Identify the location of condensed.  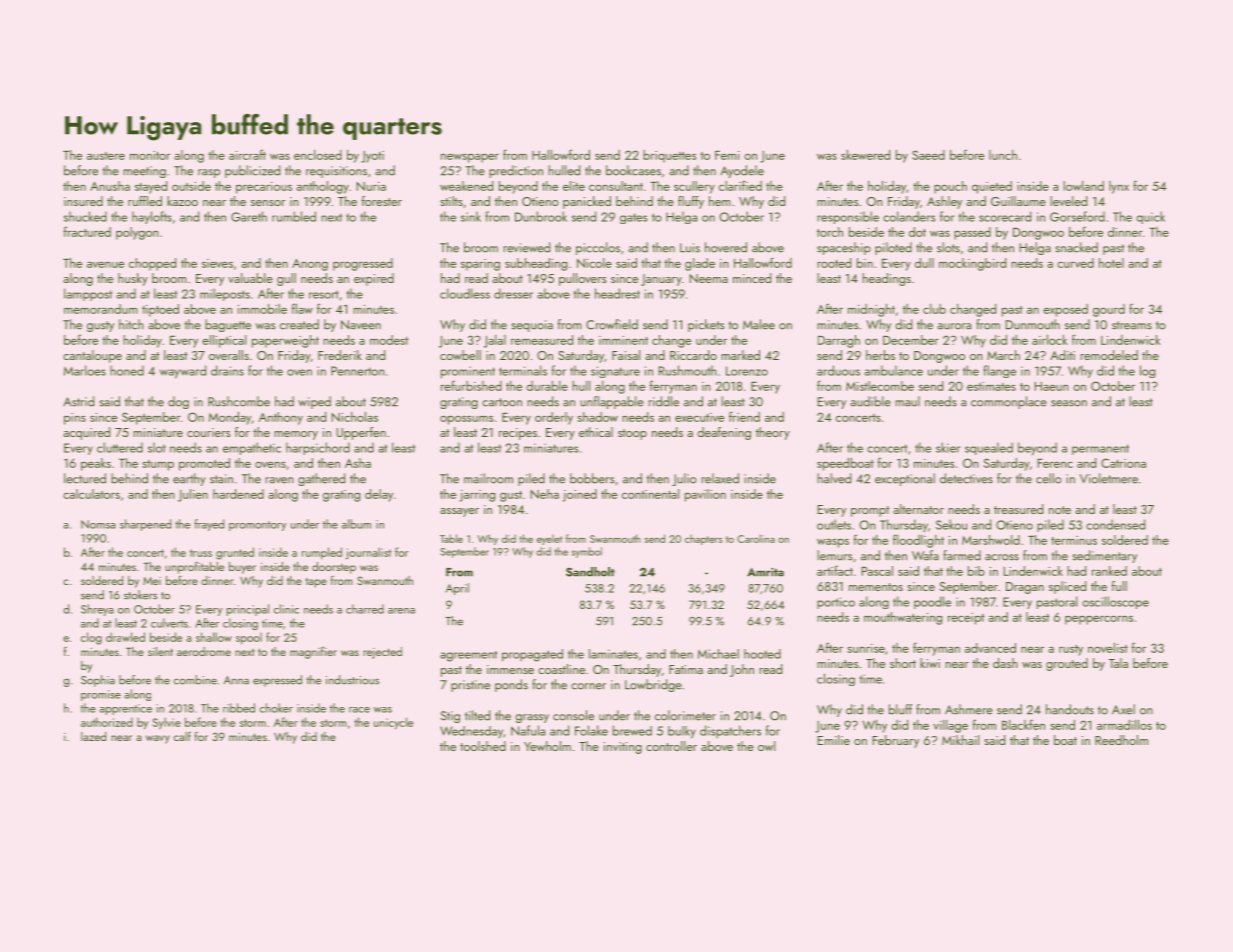
(1115, 524).
